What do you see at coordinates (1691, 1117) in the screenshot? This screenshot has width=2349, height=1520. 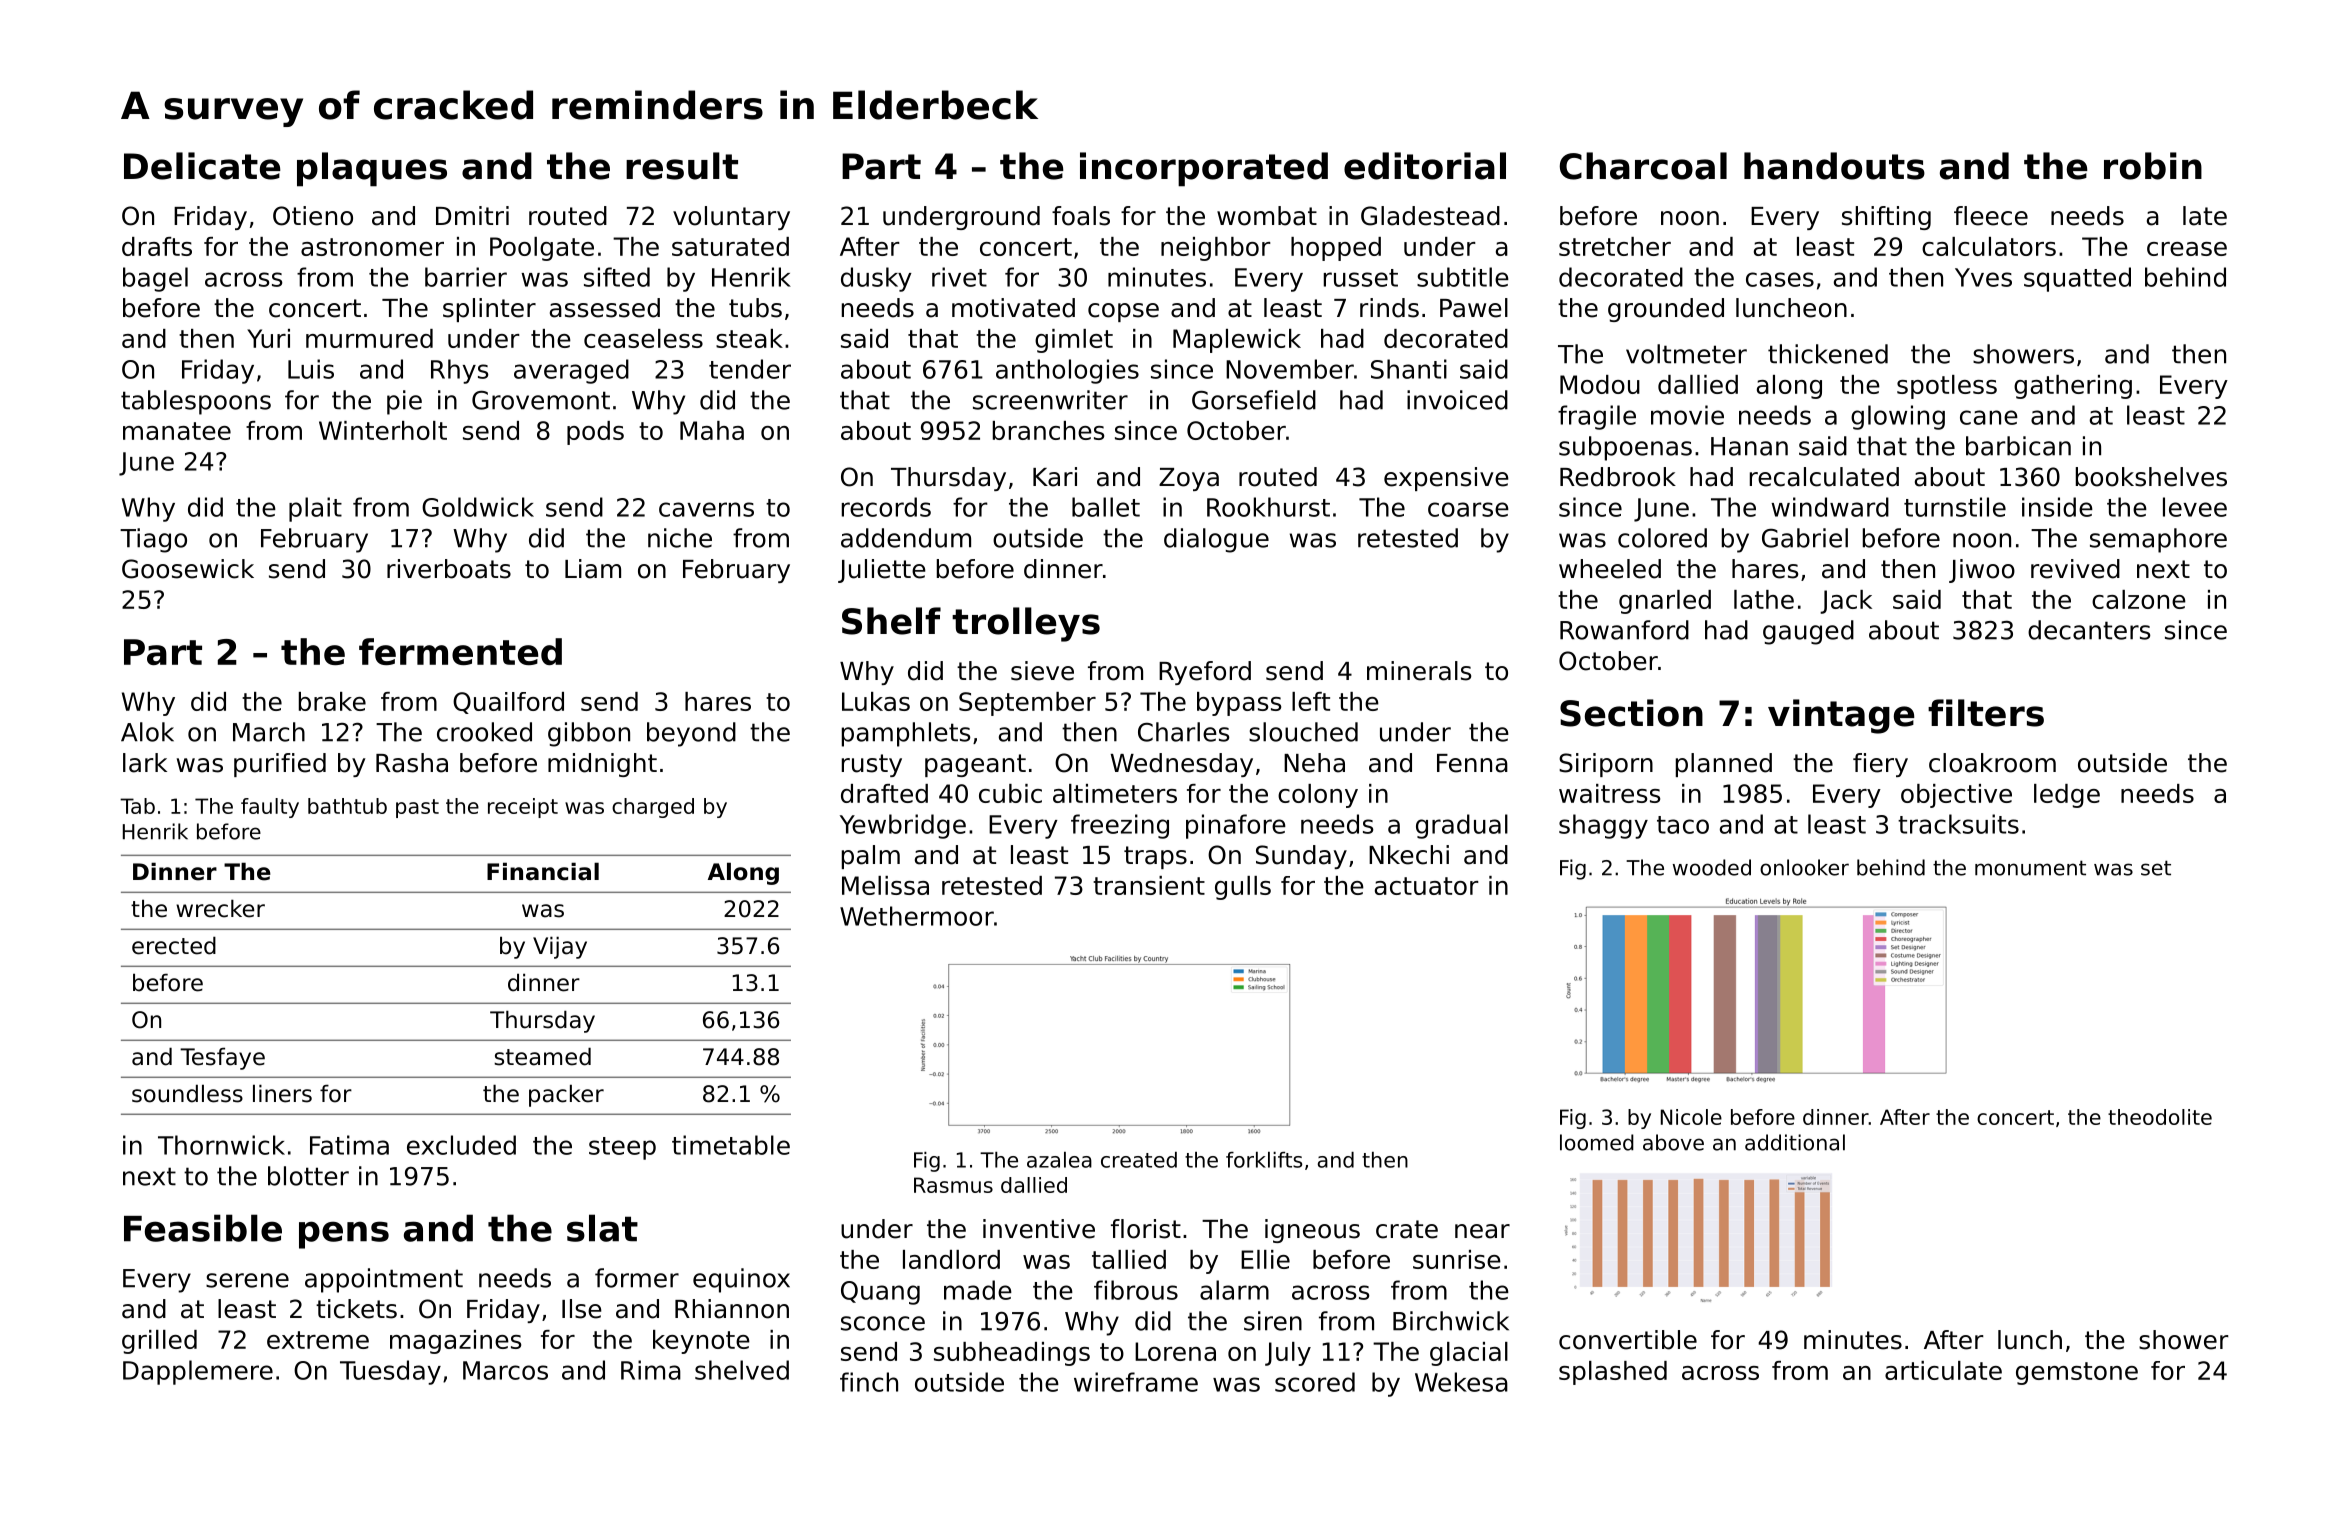 I see `Nicole` at bounding box center [1691, 1117].
